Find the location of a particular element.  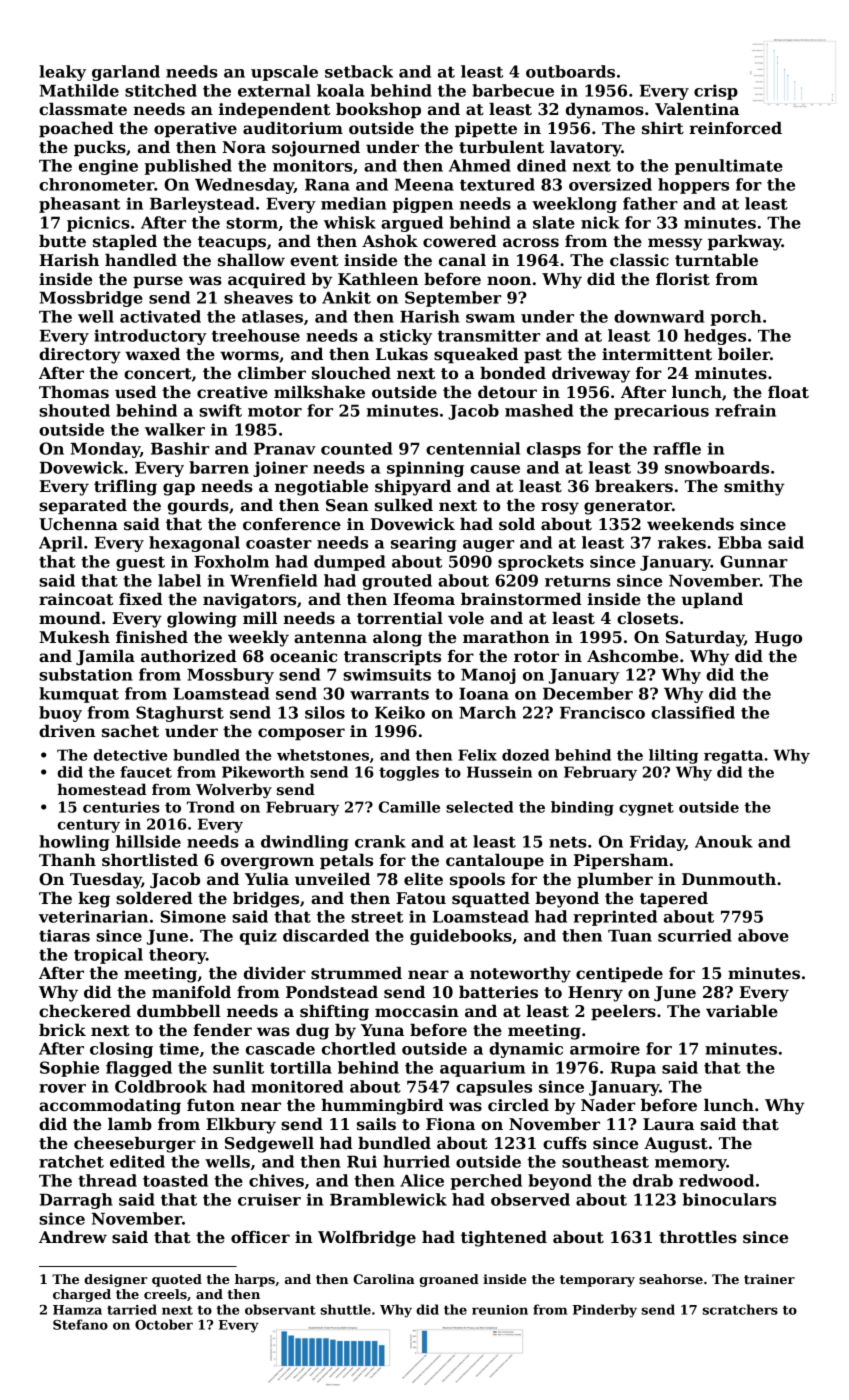

guidebooks is located at coordinates (461, 937).
